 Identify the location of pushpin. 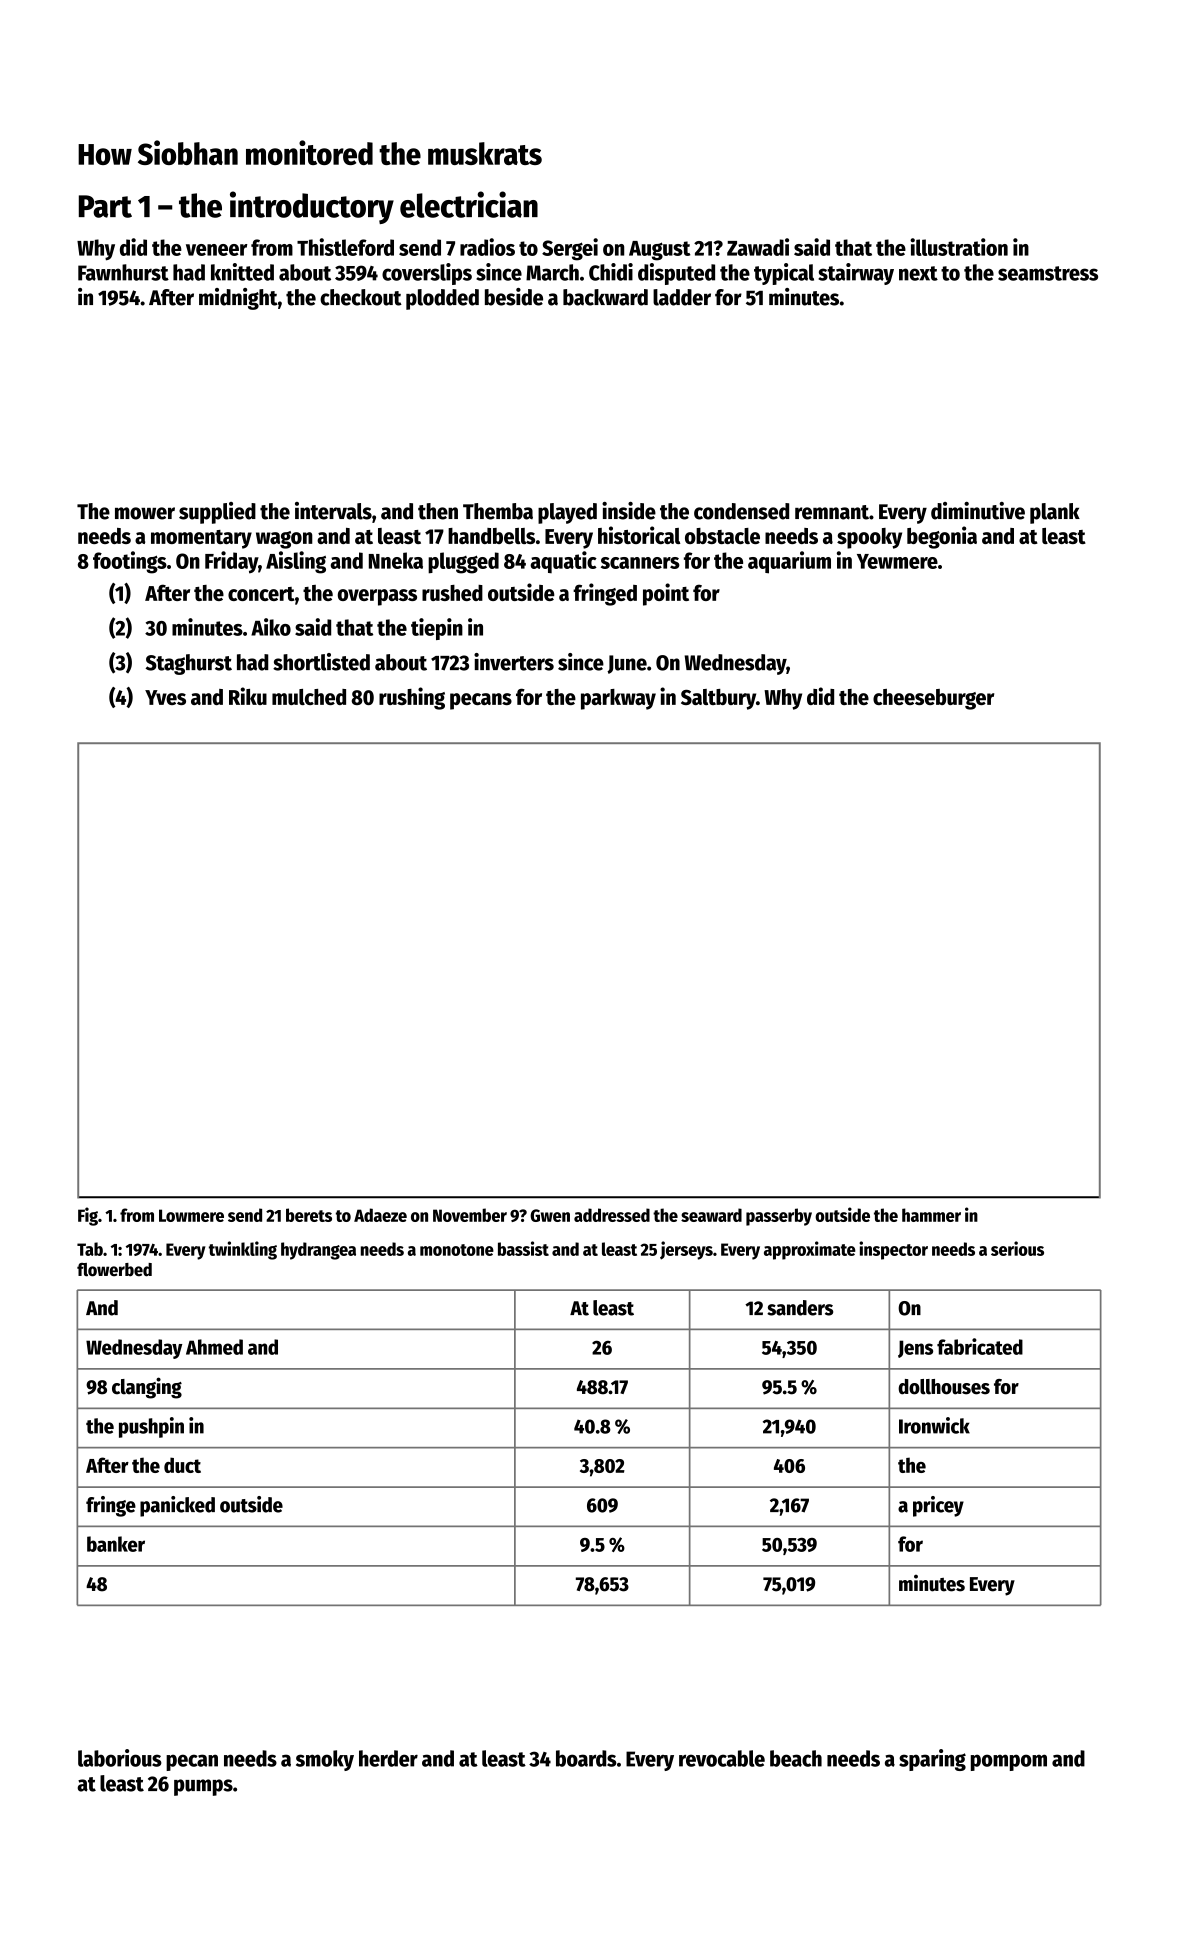
(151, 1427).
